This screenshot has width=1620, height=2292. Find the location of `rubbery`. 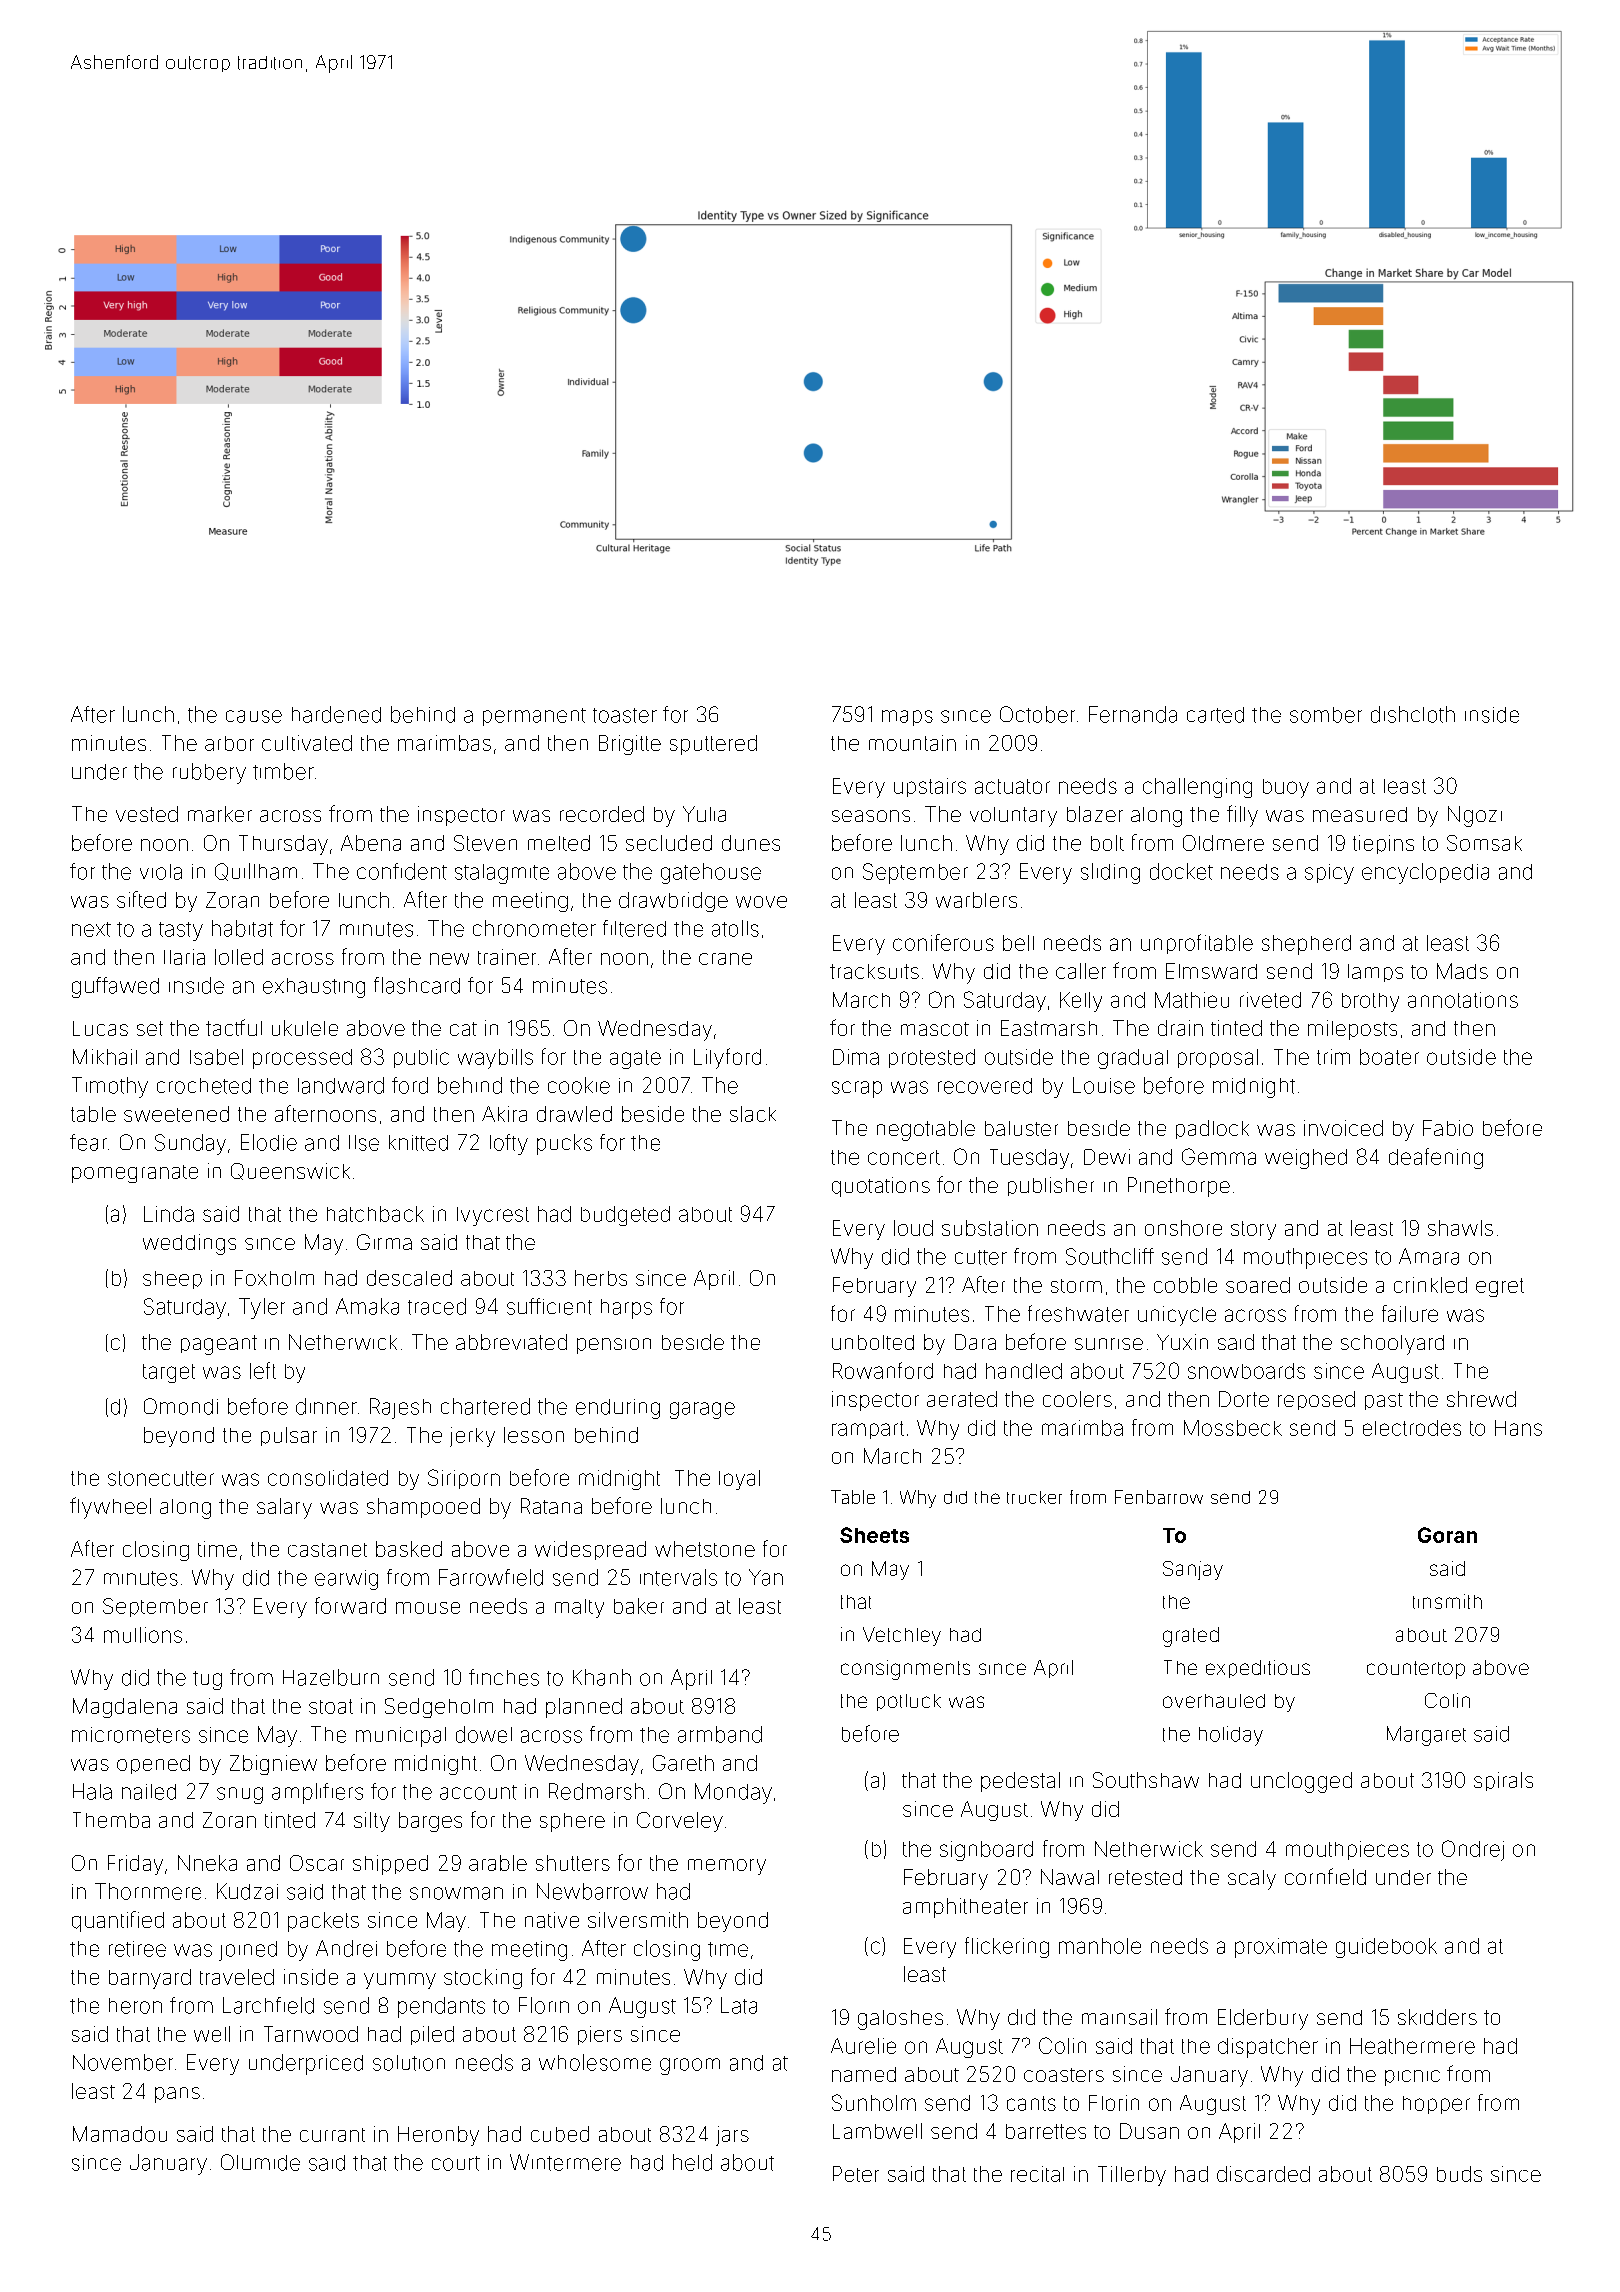

rubbery is located at coordinates (209, 773).
